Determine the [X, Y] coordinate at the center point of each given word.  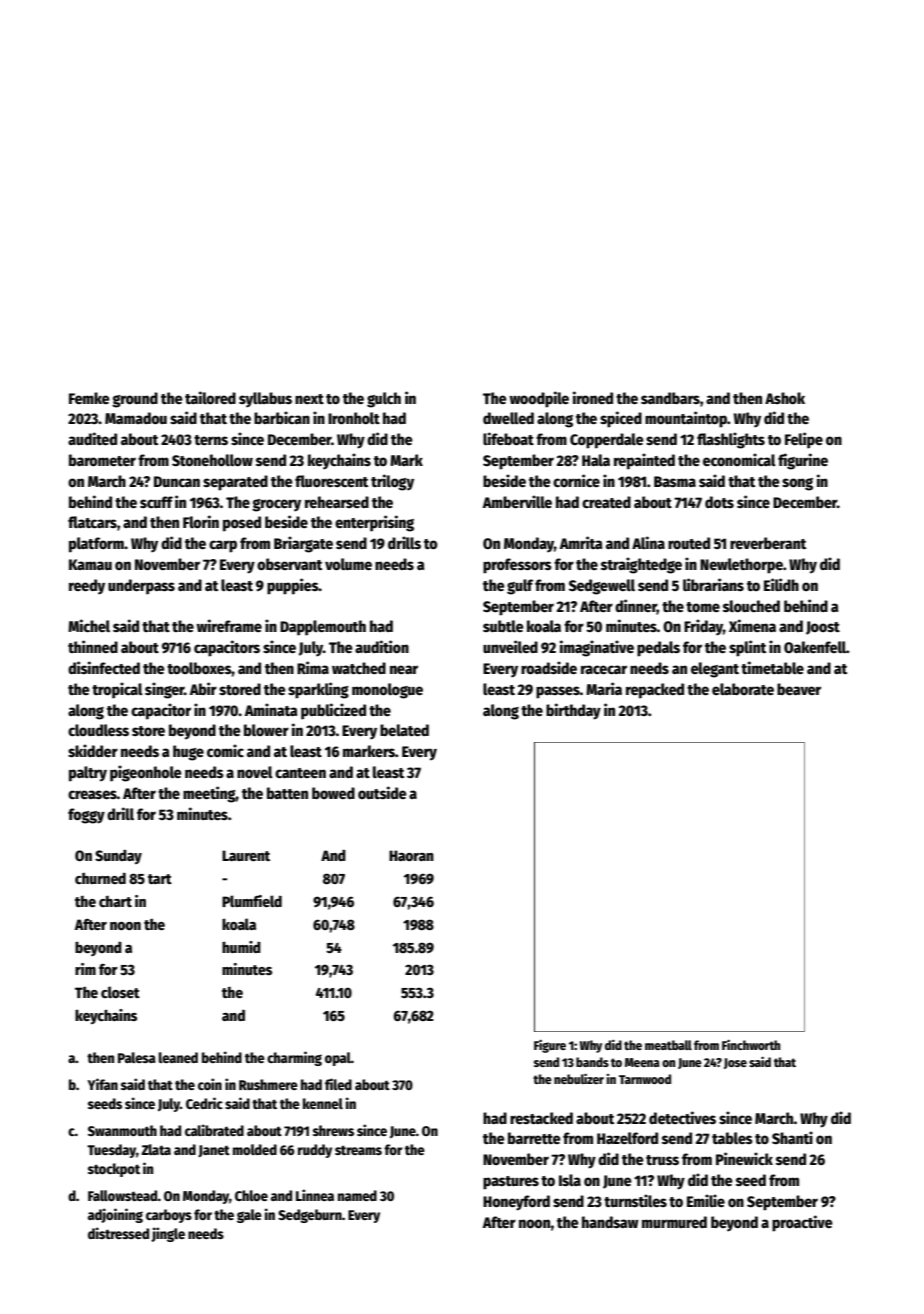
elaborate [743, 689]
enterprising [374, 523]
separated [235, 483]
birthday [573, 711]
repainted [644, 461]
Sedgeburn [310, 1216]
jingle [168, 1234]
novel [255, 772]
